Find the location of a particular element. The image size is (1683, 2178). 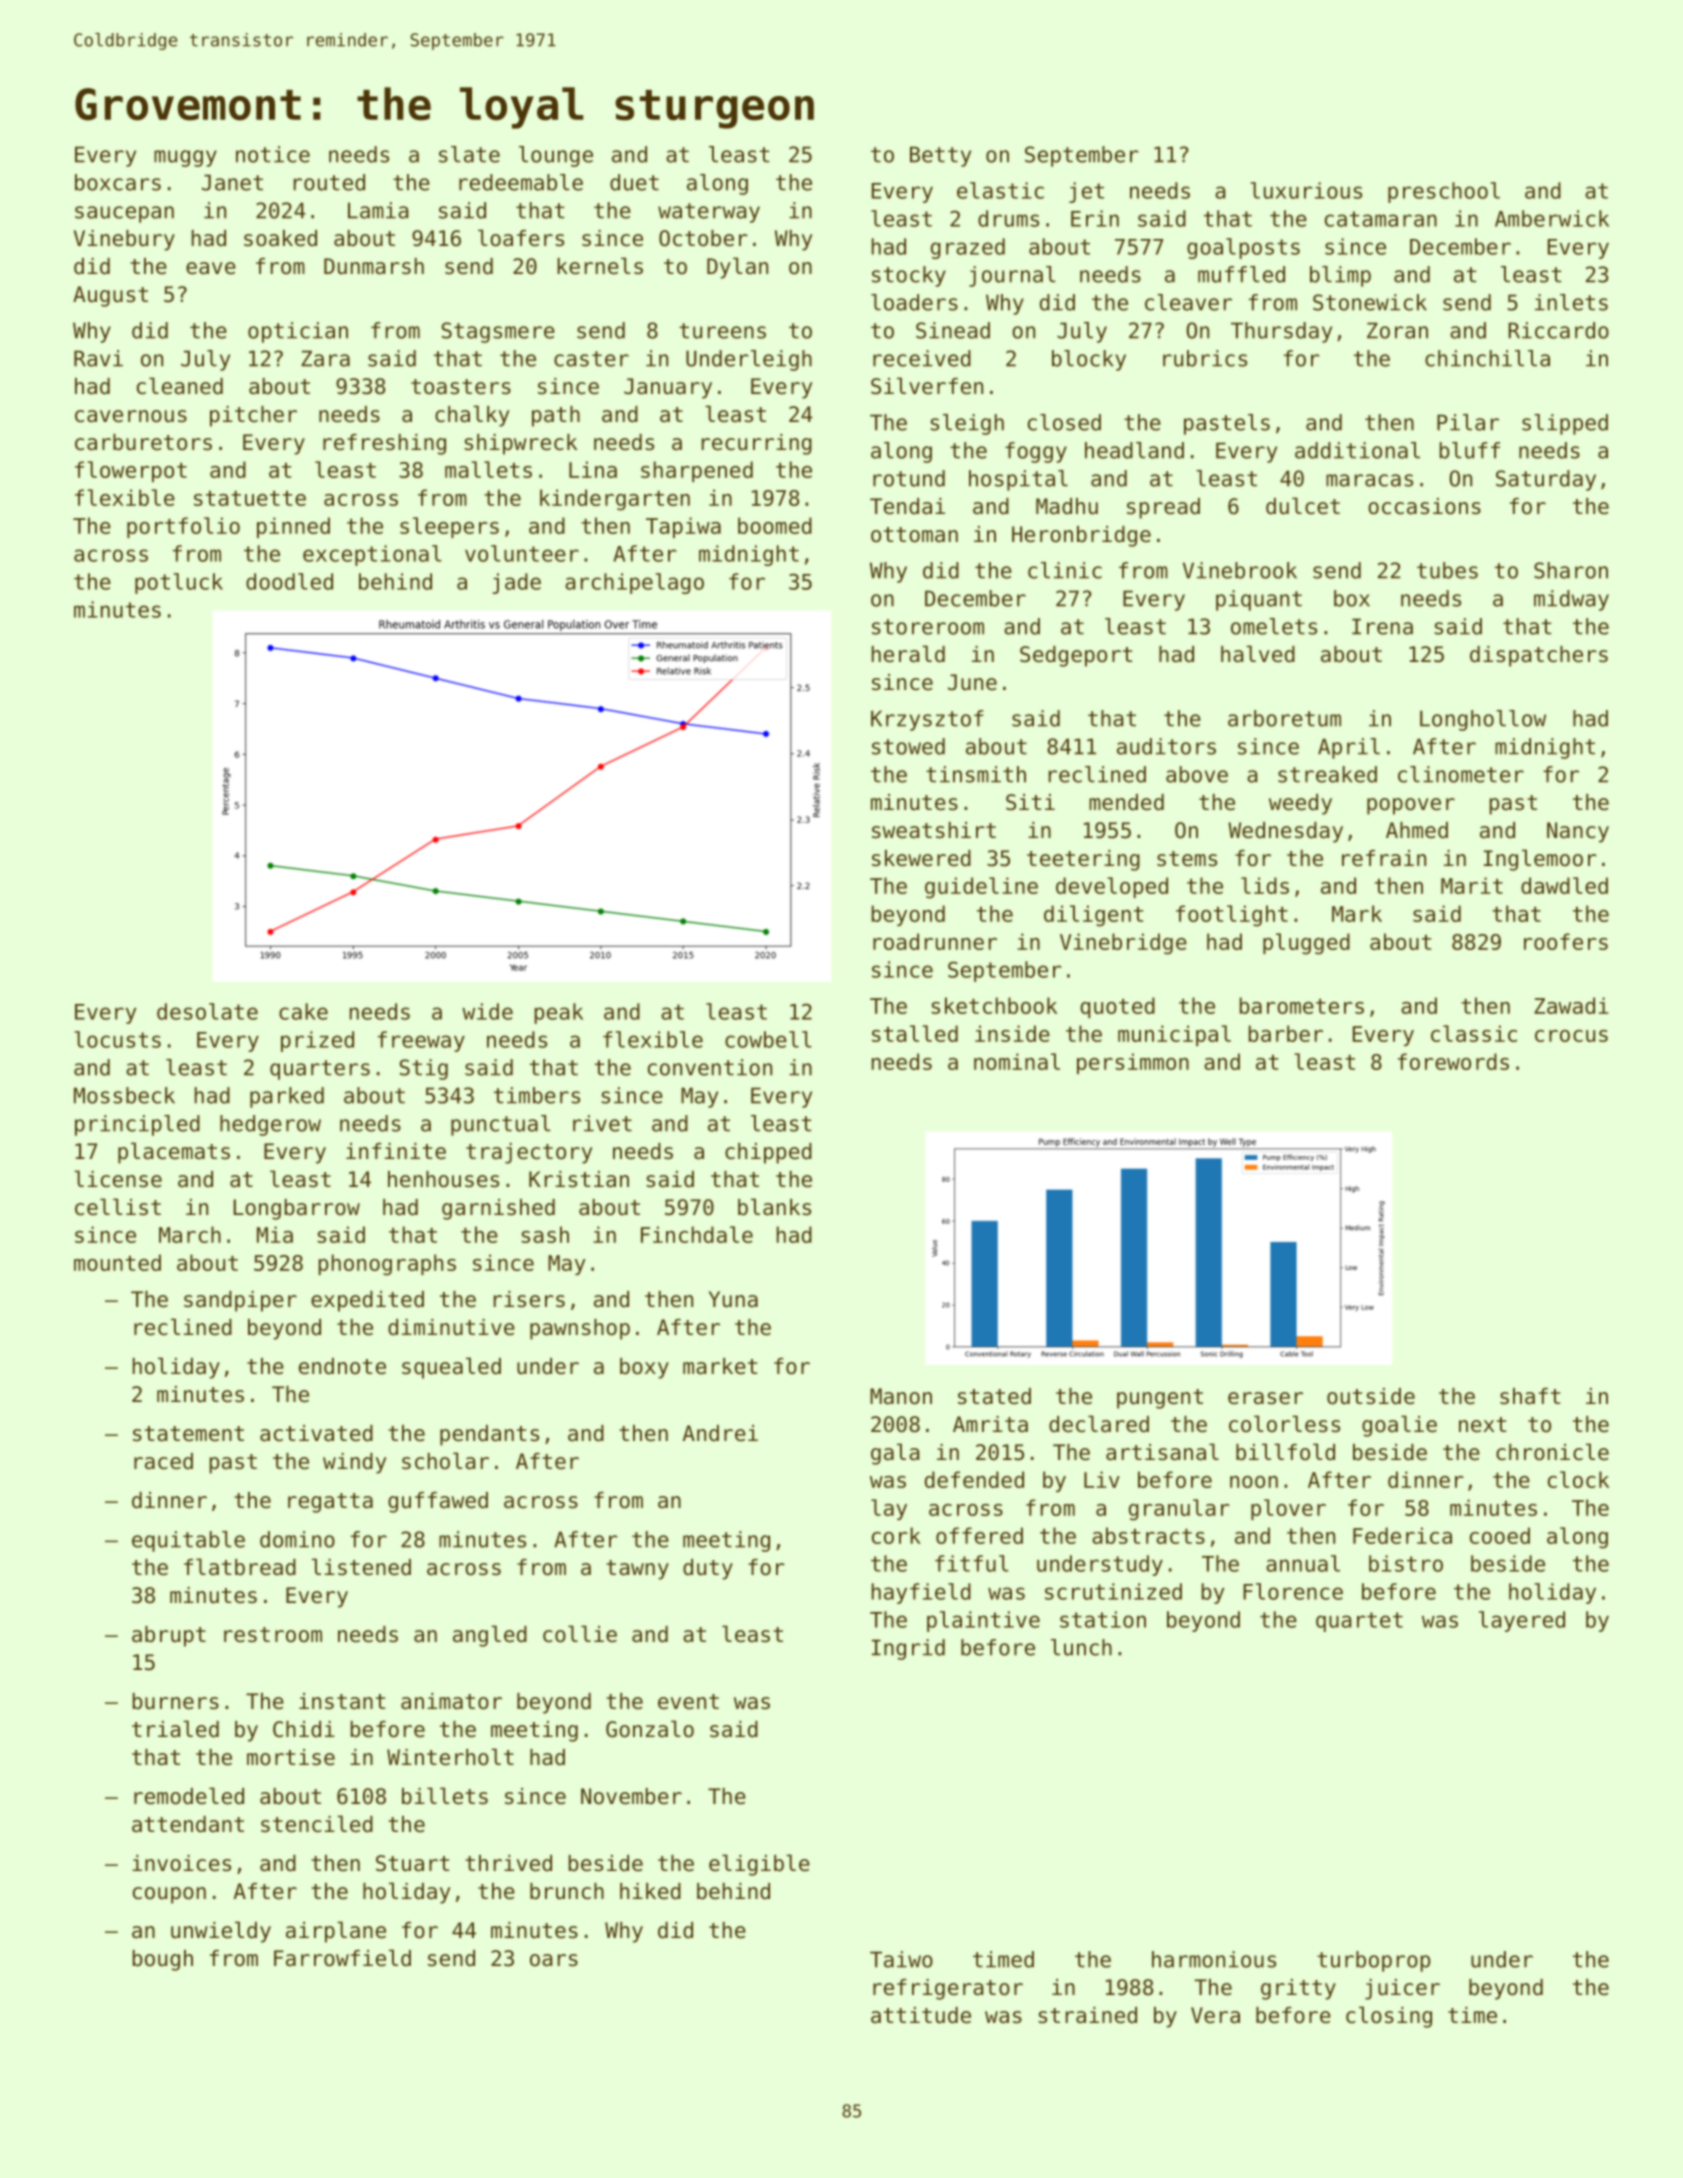

guffawed is located at coordinates (438, 1502).
